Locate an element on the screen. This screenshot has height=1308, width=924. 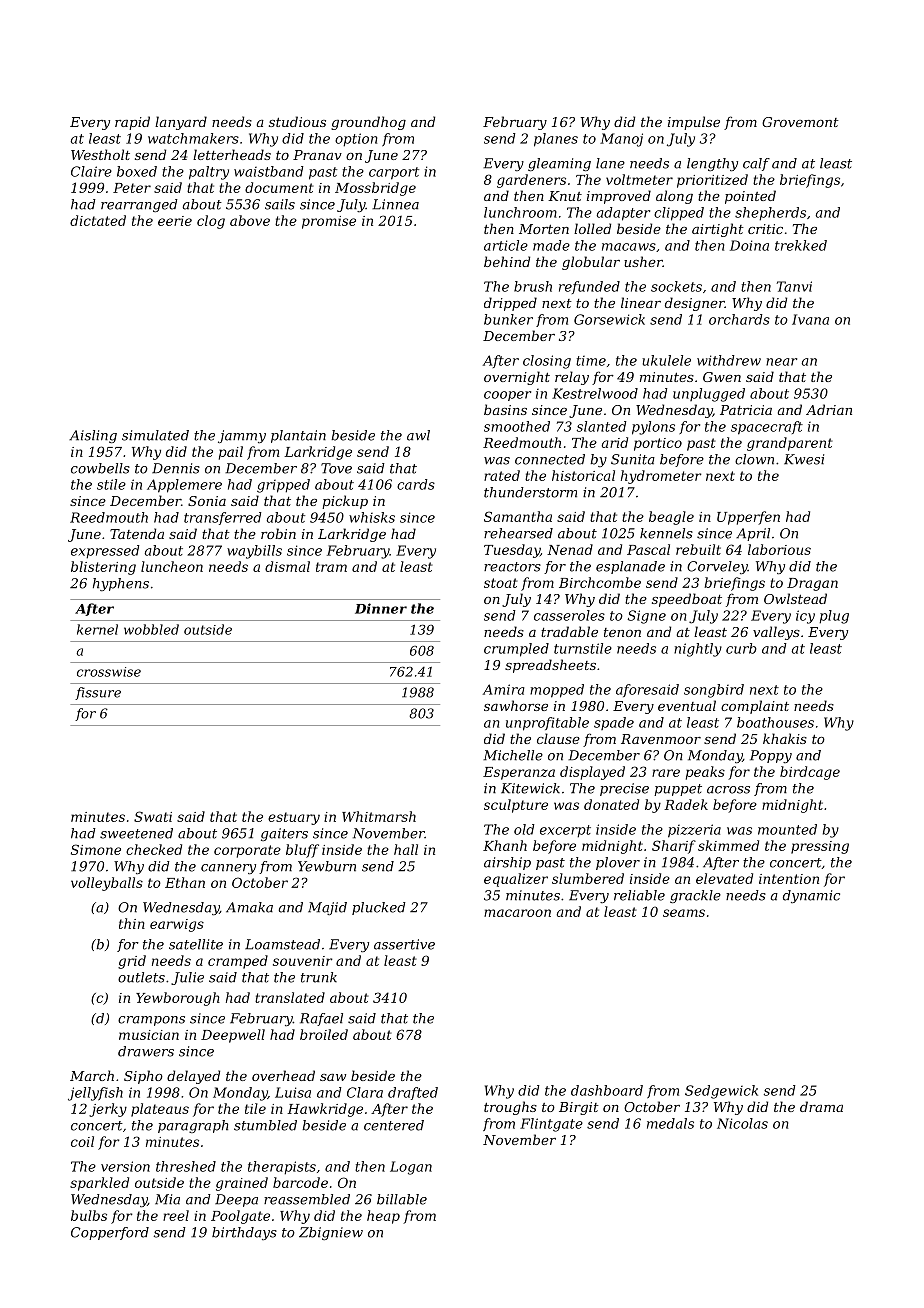
seams is located at coordinates (684, 913).
